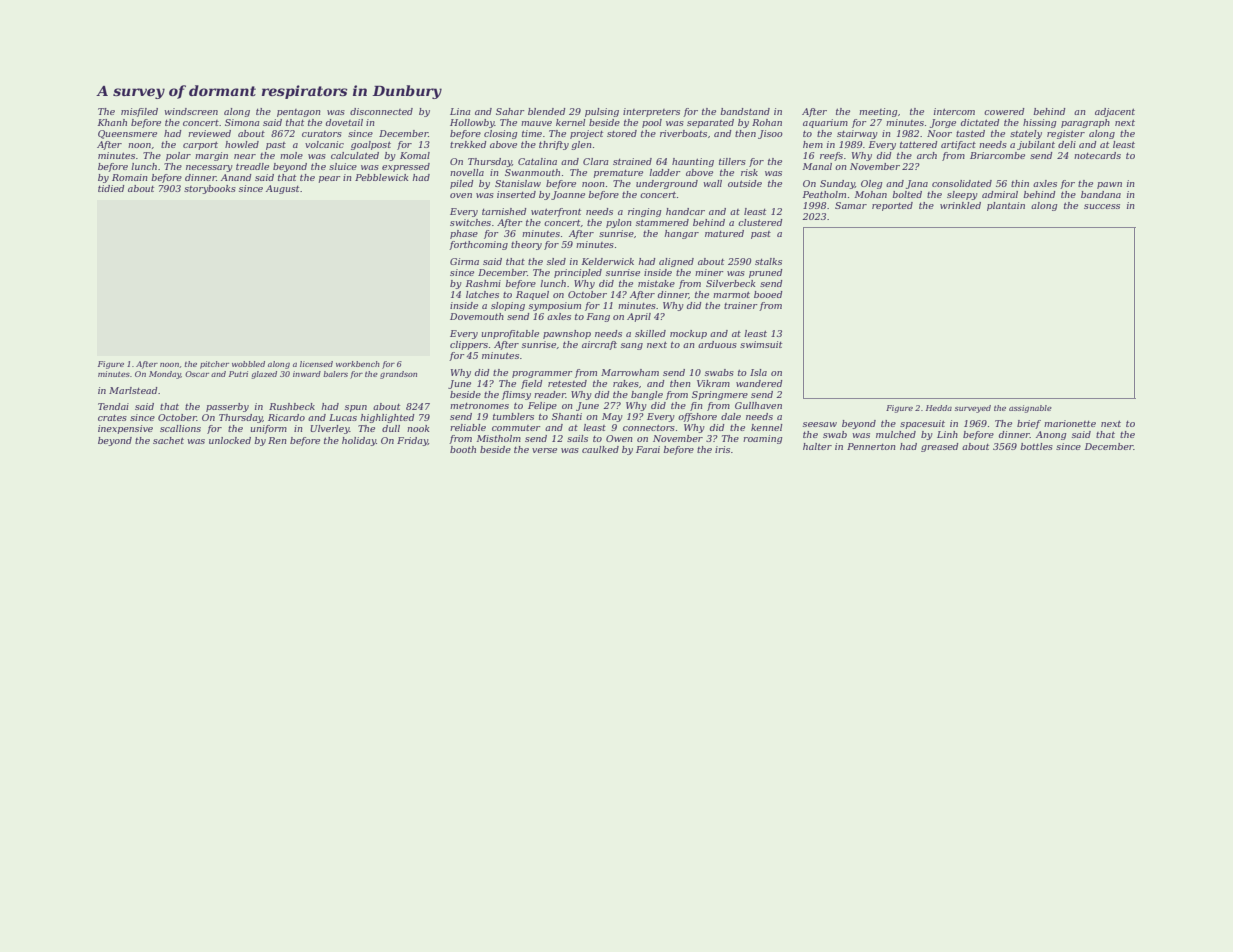  What do you see at coordinates (648, 449) in the screenshot?
I see `Farai` at bounding box center [648, 449].
